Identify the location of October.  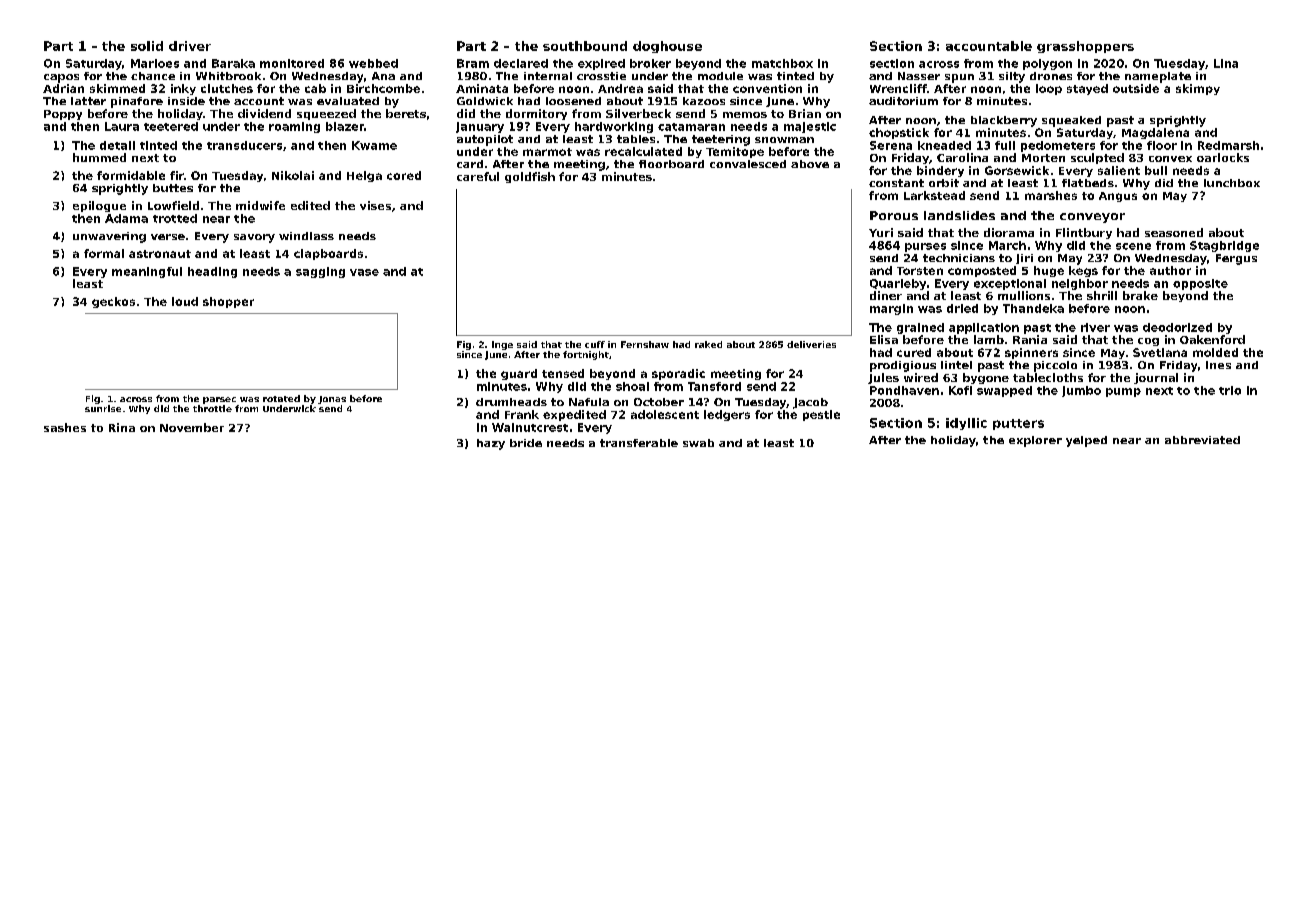
(659, 402).
